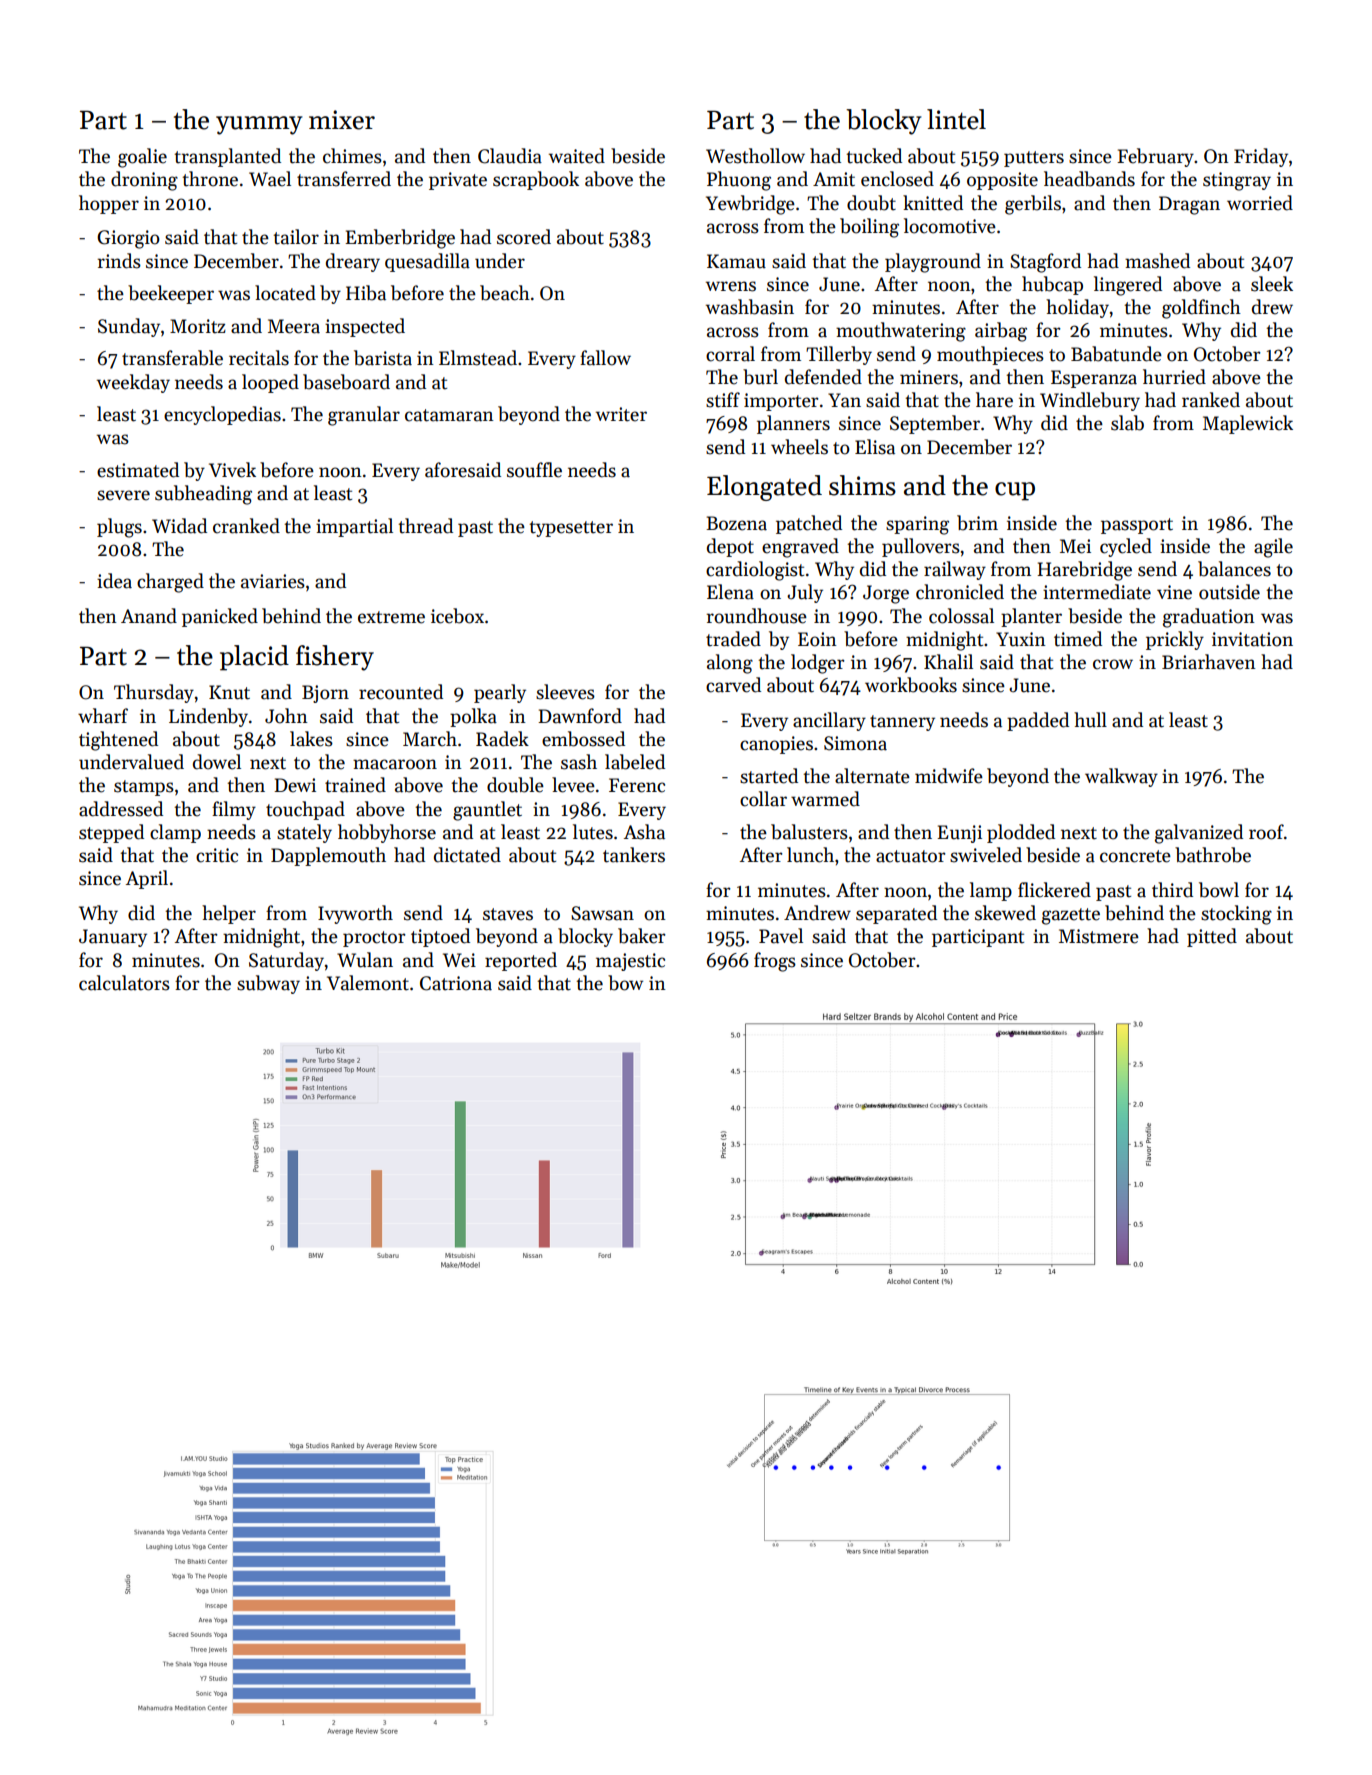 Image resolution: width=1372 pixels, height=1775 pixels. I want to click on Catriona, so click(456, 983).
